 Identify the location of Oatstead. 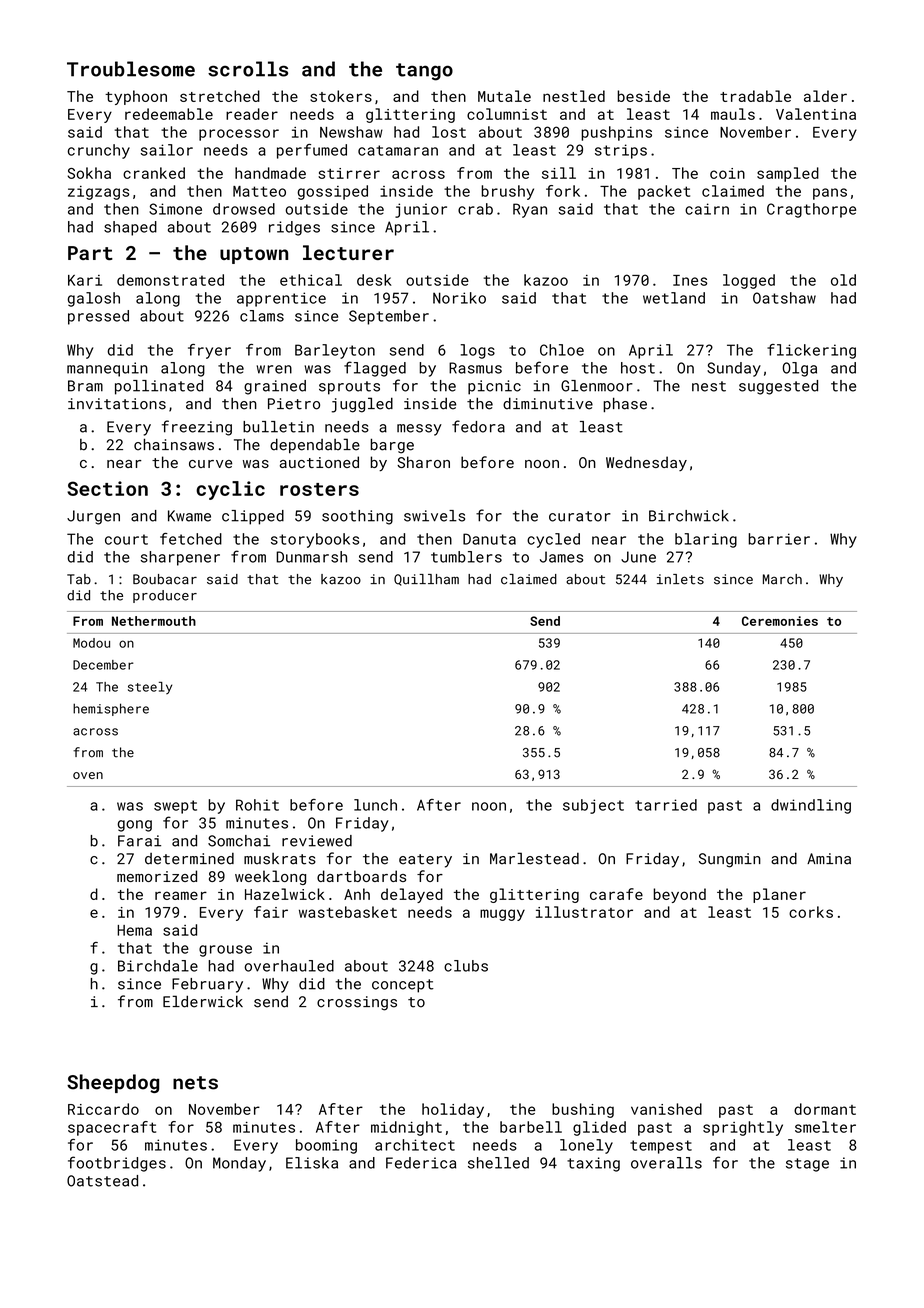
(102, 1181).
